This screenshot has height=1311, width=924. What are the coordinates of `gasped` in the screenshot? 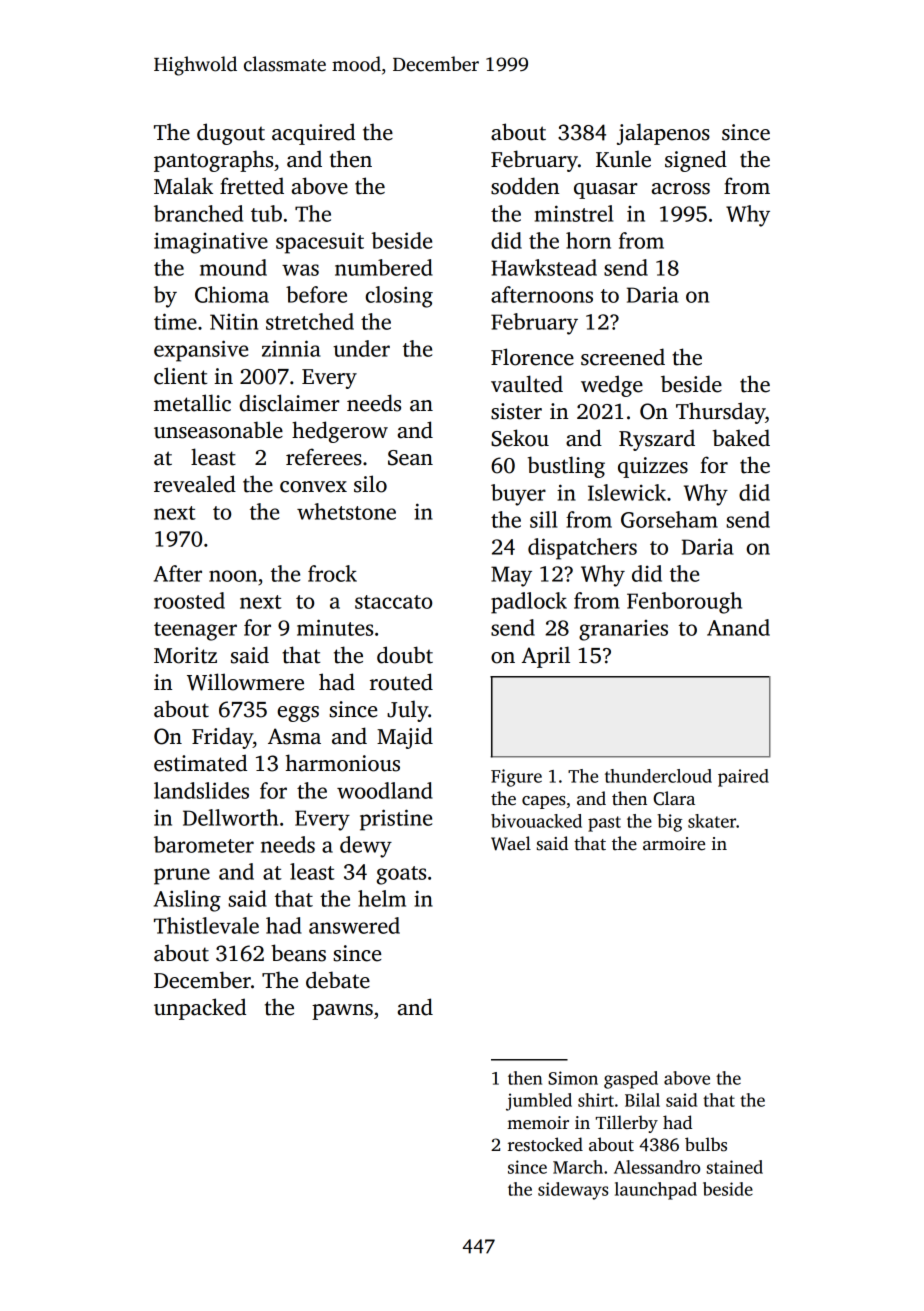 It's located at (631, 1080).
